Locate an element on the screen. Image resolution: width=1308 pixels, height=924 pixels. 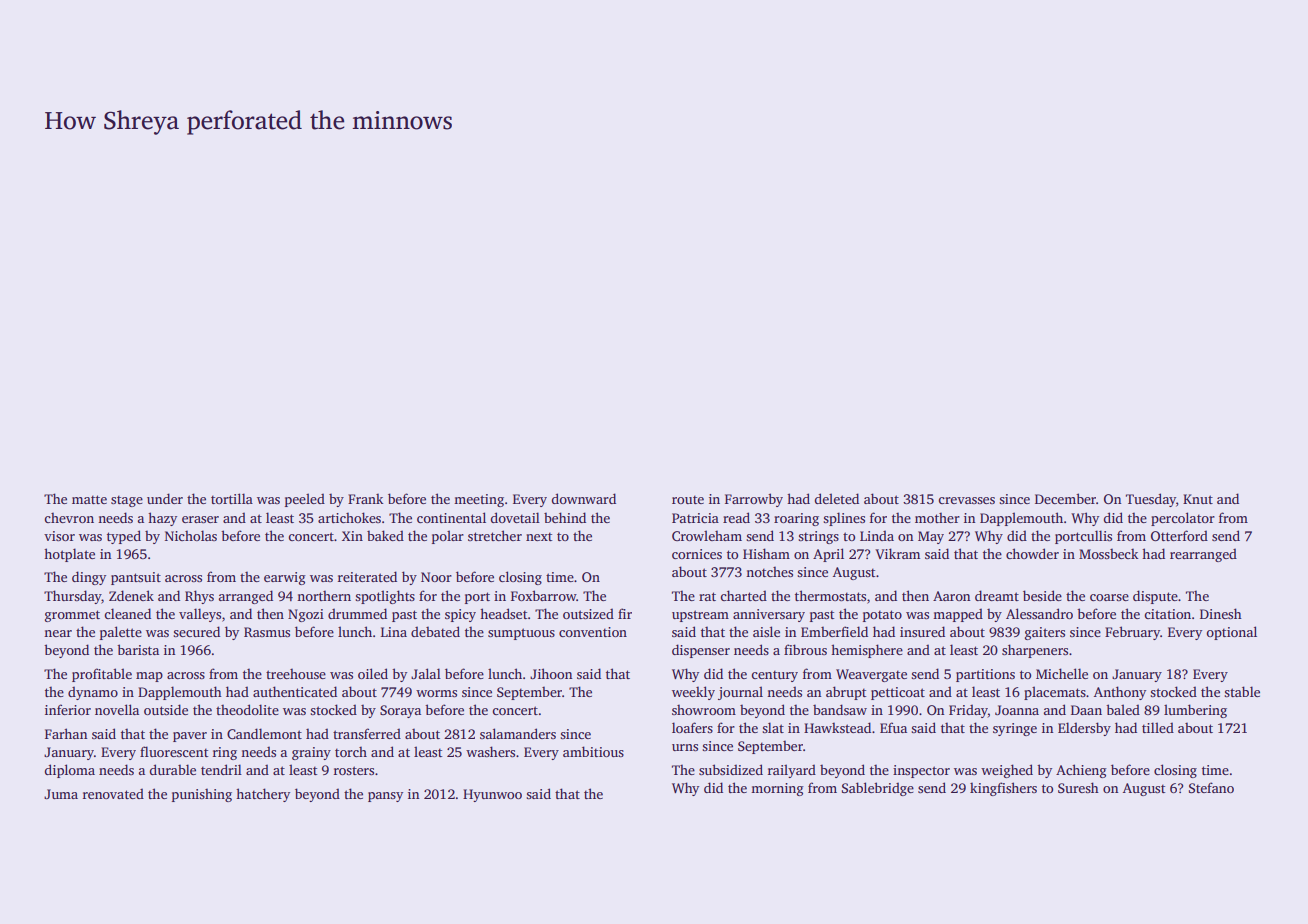
charted is located at coordinates (743, 595).
